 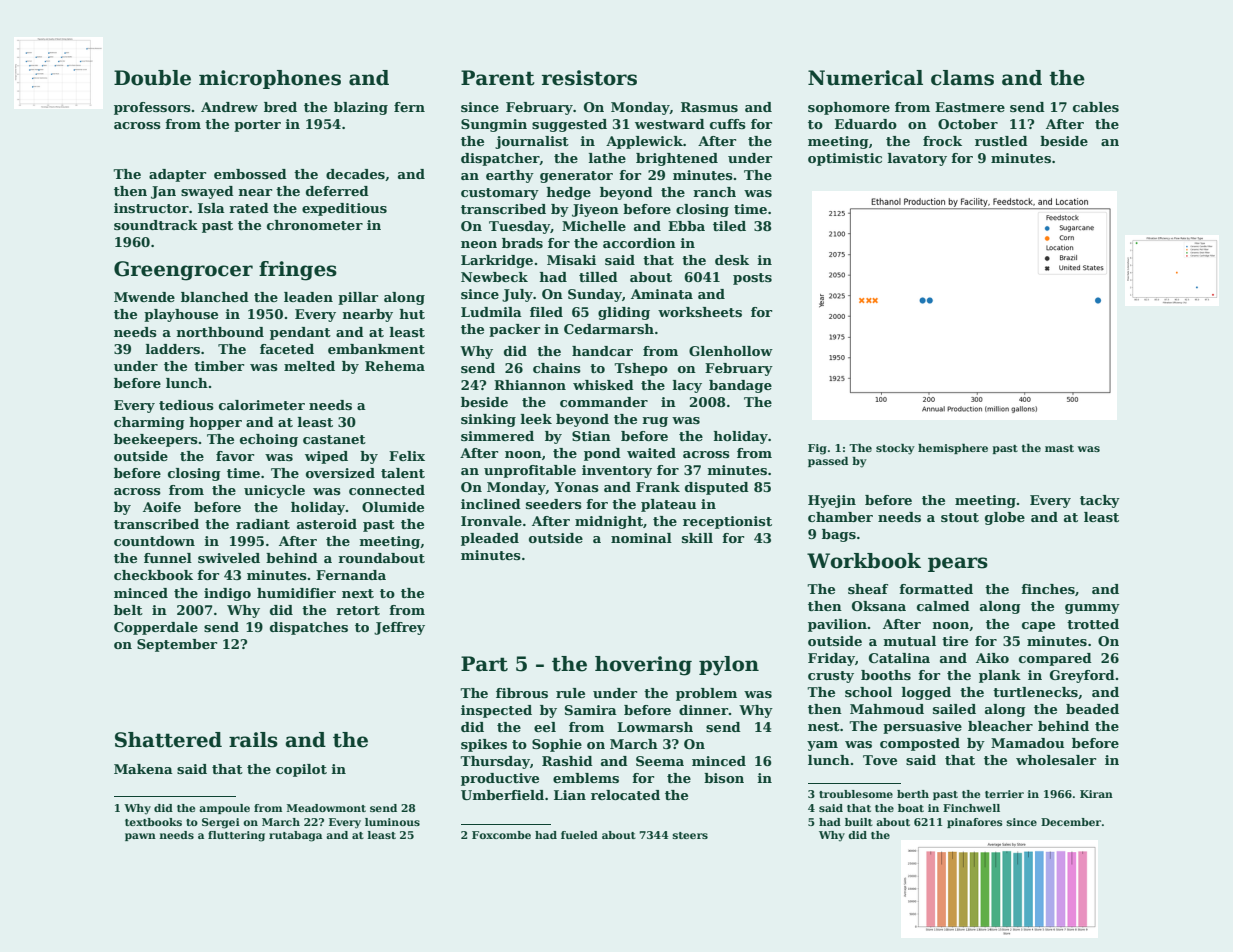 I want to click on tacky, so click(x=1100, y=501).
